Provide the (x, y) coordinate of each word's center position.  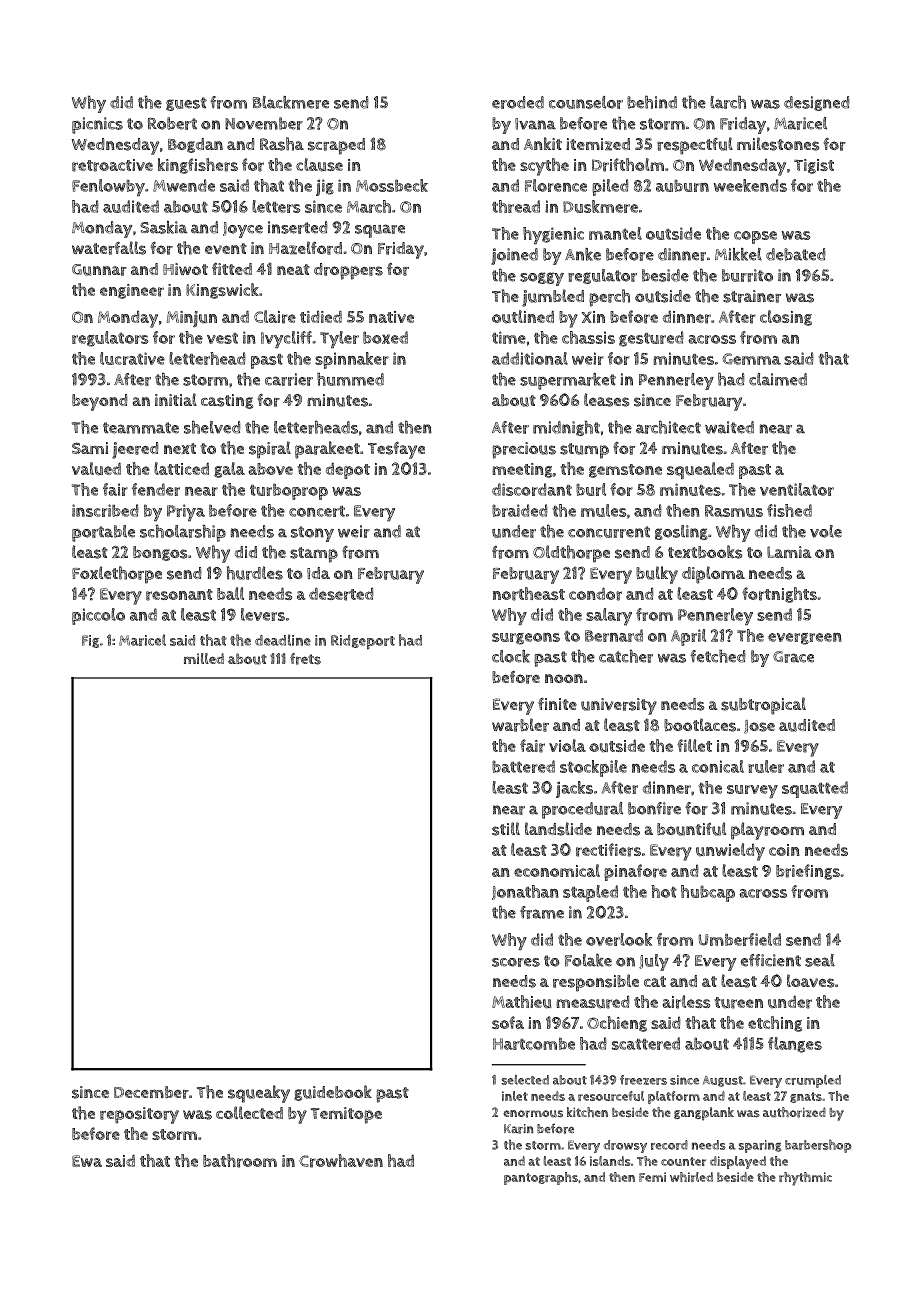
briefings (808, 872)
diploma (713, 575)
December (151, 1092)
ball (230, 593)
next (180, 448)
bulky (657, 575)
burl (591, 489)
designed (816, 103)
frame (542, 912)
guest (186, 104)
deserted (341, 594)
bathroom (240, 1161)
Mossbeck (392, 185)
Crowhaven (341, 1161)
